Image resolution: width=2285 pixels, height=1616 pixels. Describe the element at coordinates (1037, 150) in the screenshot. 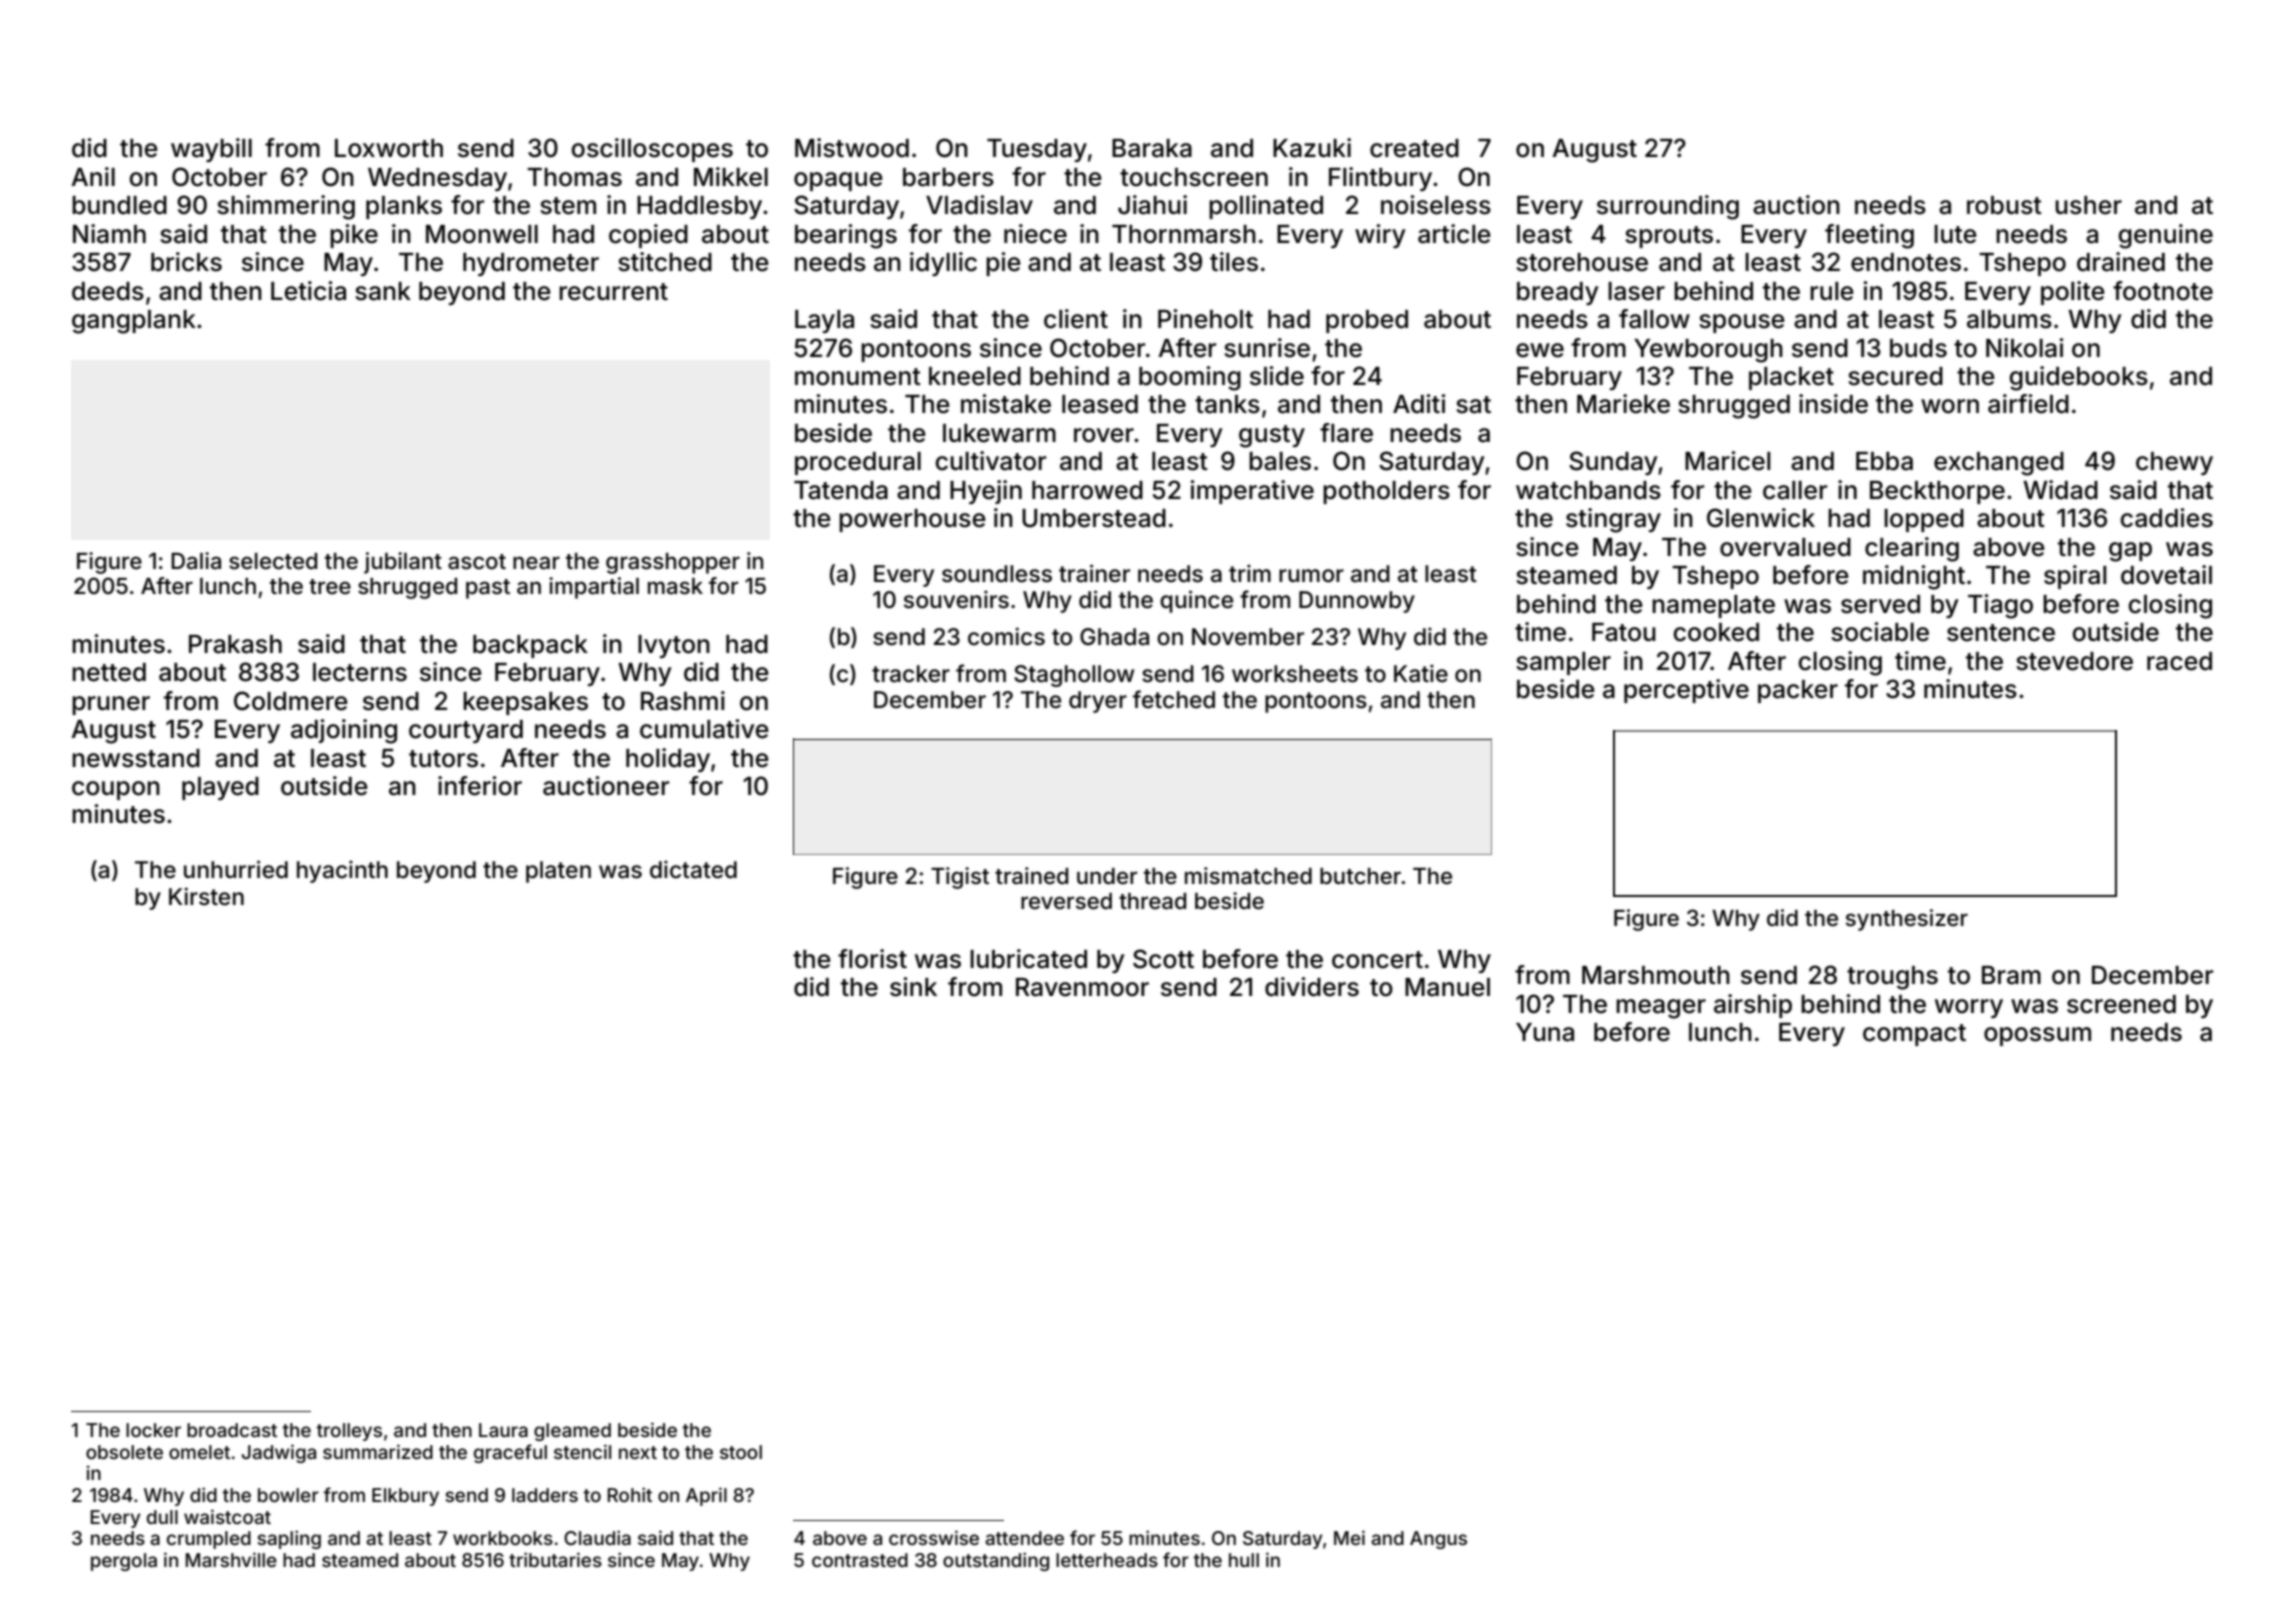

I see `Tuesday` at that location.
